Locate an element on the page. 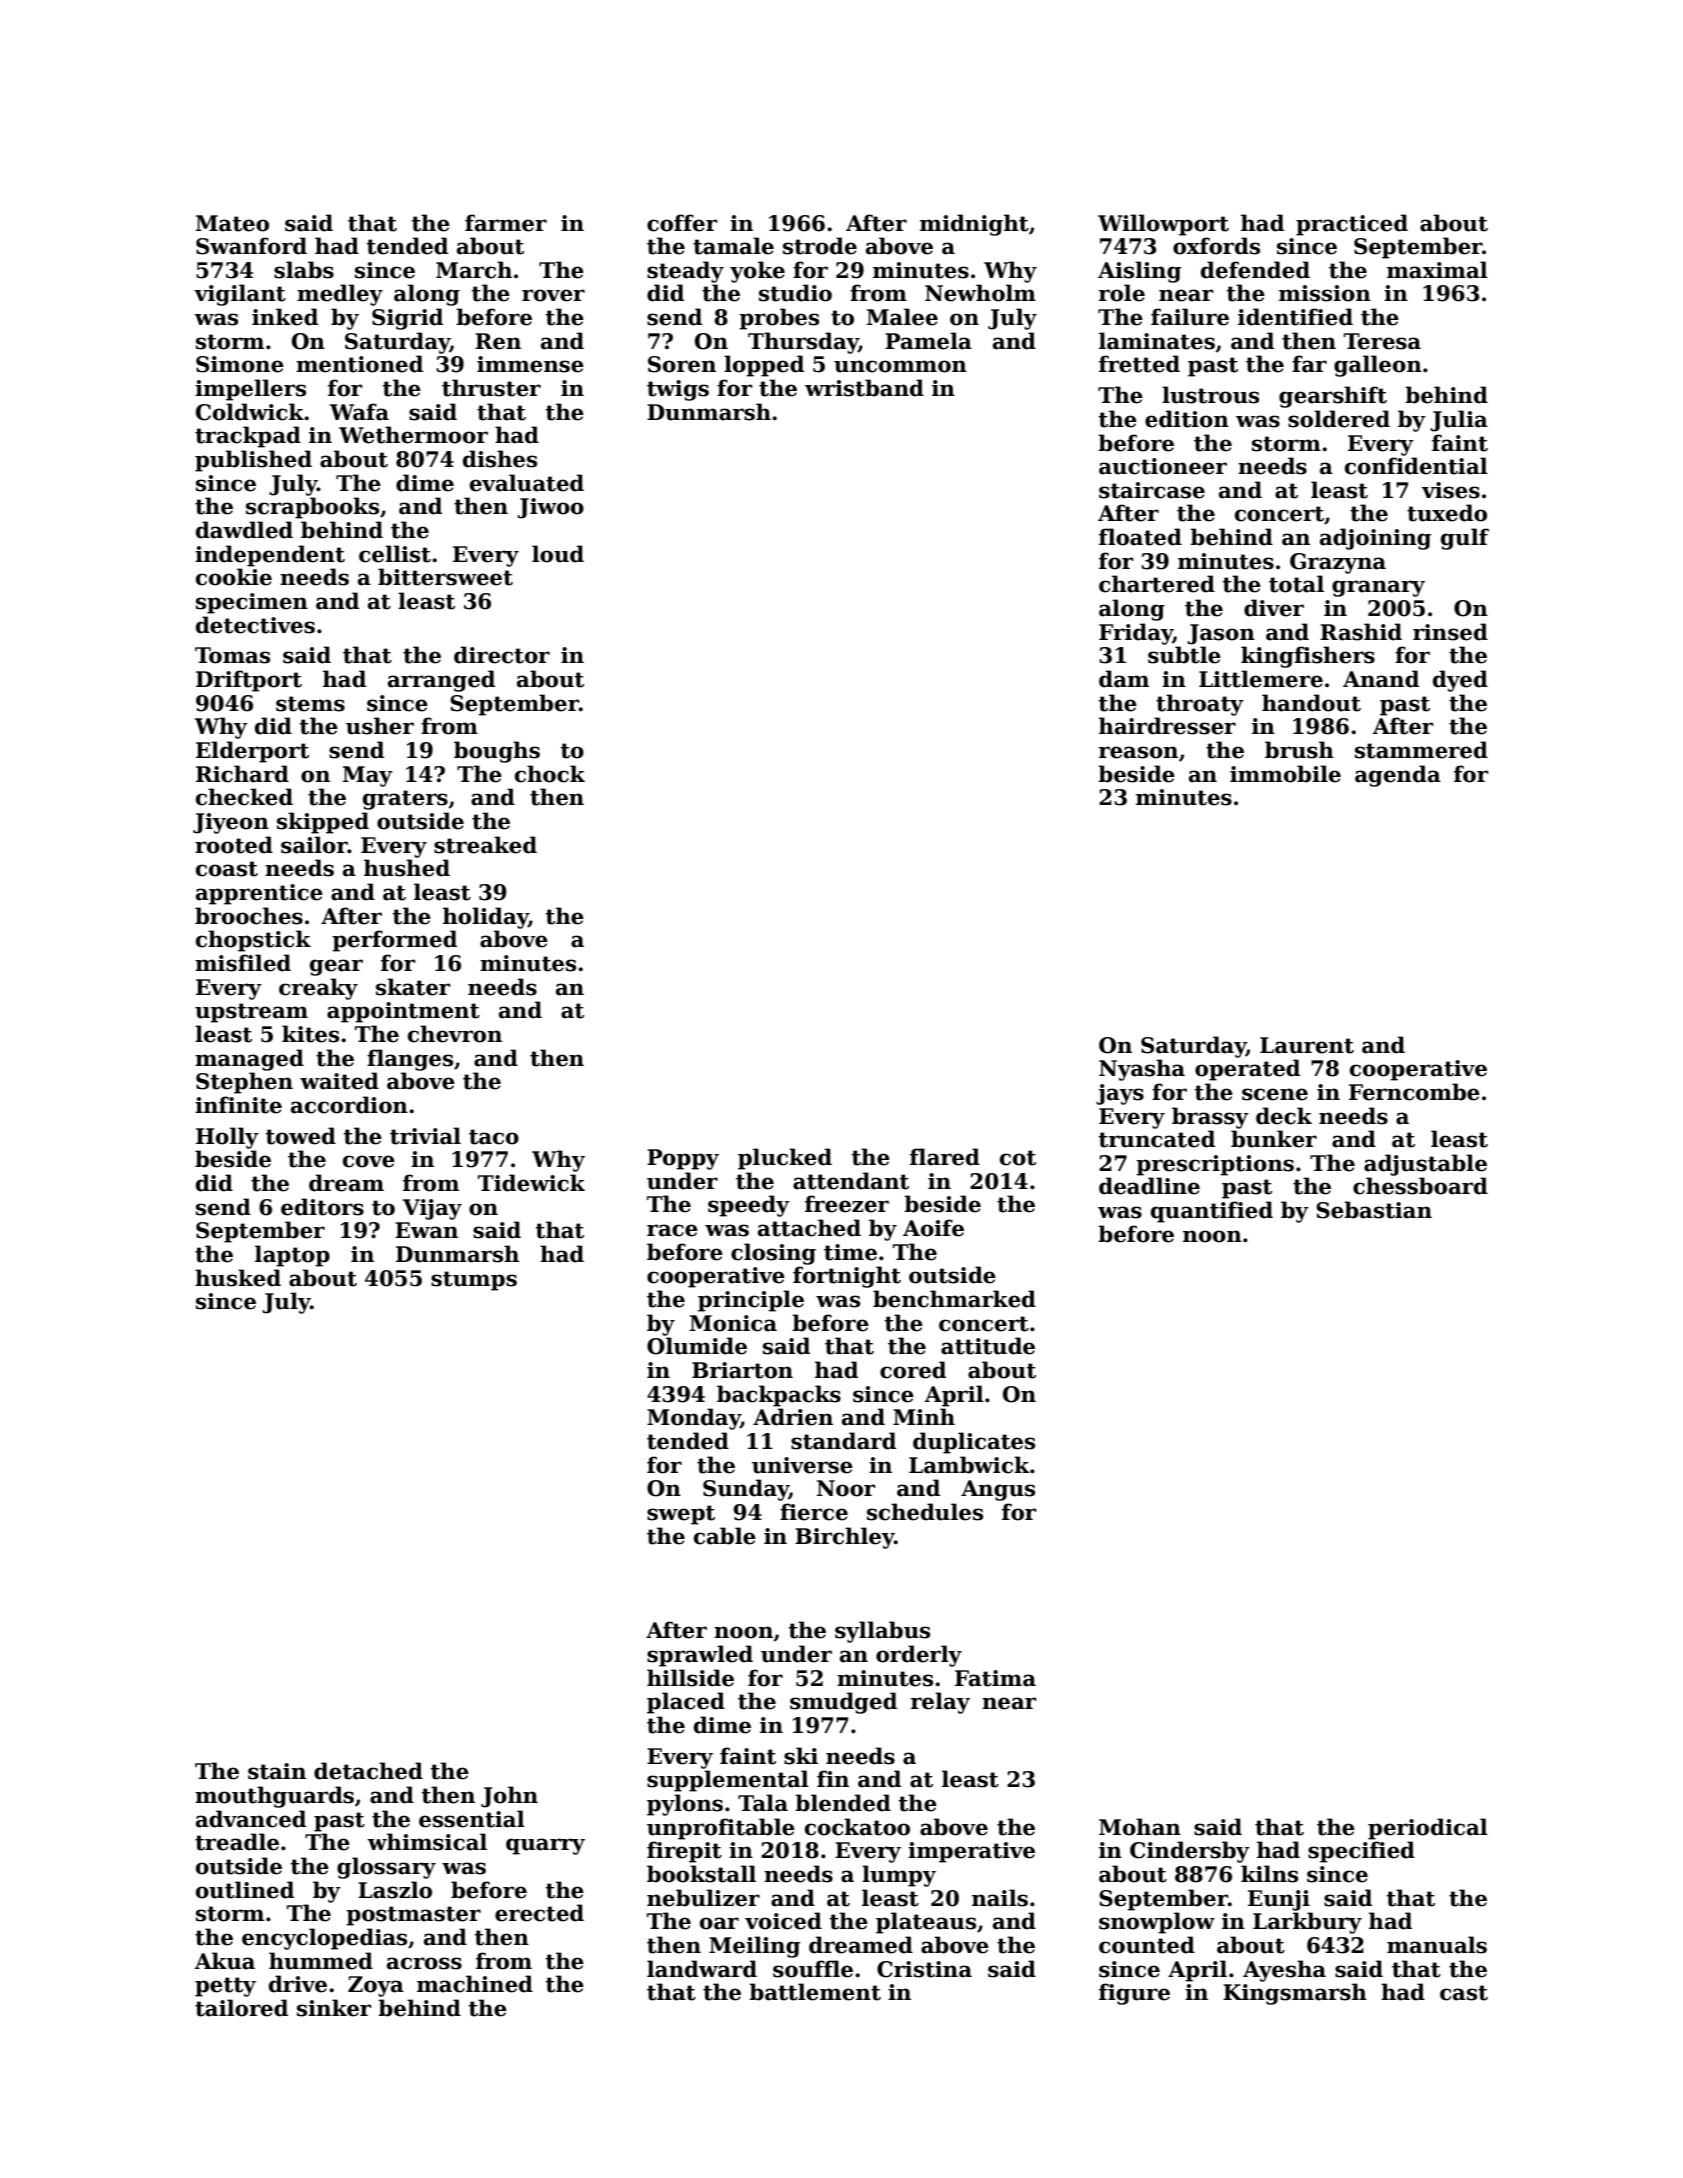 This image has width=1683, height=2178. maximal is located at coordinates (1437, 270).
